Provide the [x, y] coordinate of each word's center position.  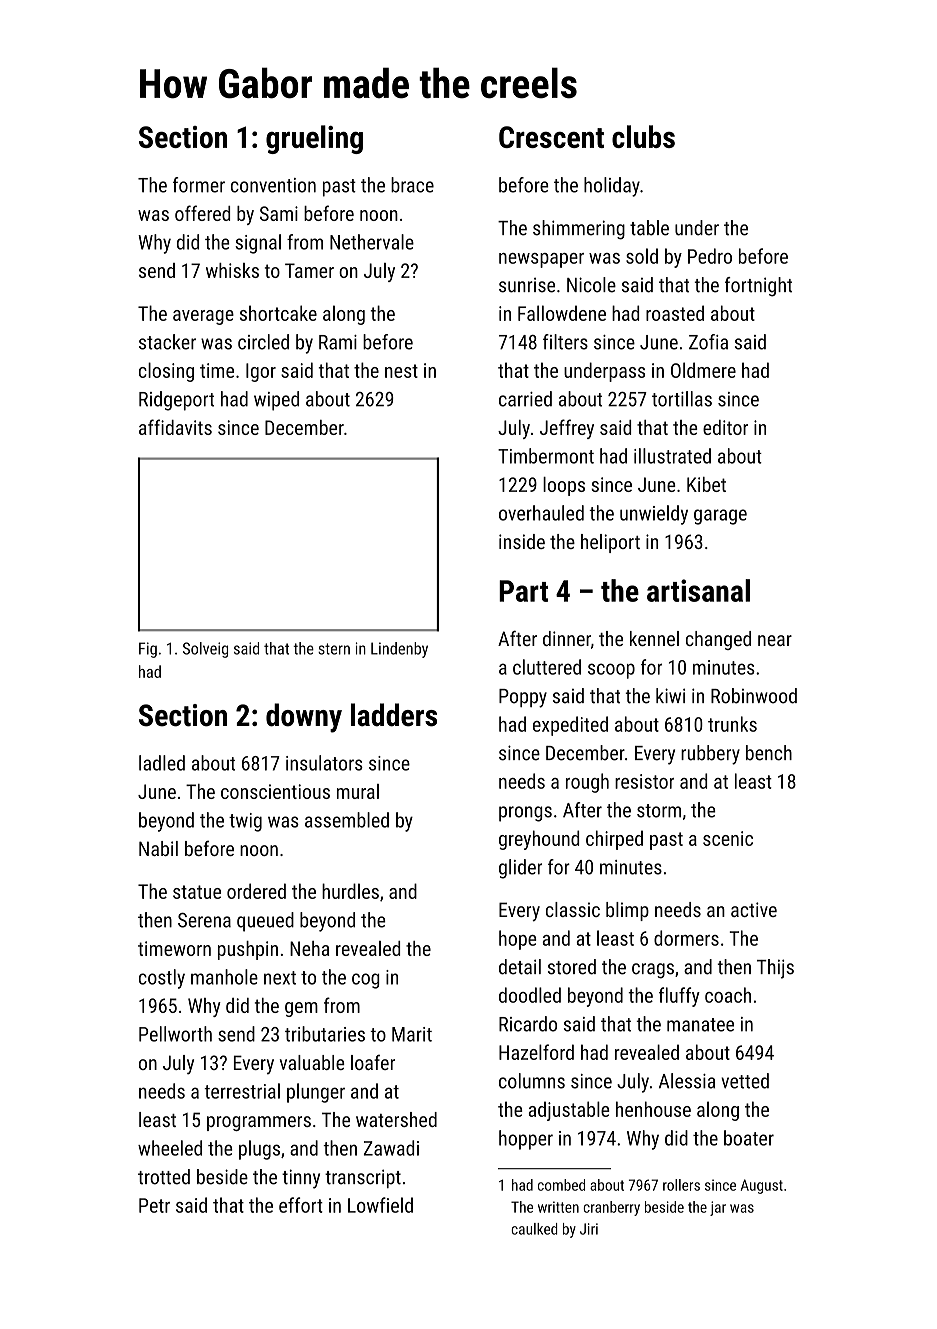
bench [769, 753]
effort [301, 1205]
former [199, 185]
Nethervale [372, 242]
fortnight [758, 287]
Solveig [205, 650]
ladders [394, 715]
